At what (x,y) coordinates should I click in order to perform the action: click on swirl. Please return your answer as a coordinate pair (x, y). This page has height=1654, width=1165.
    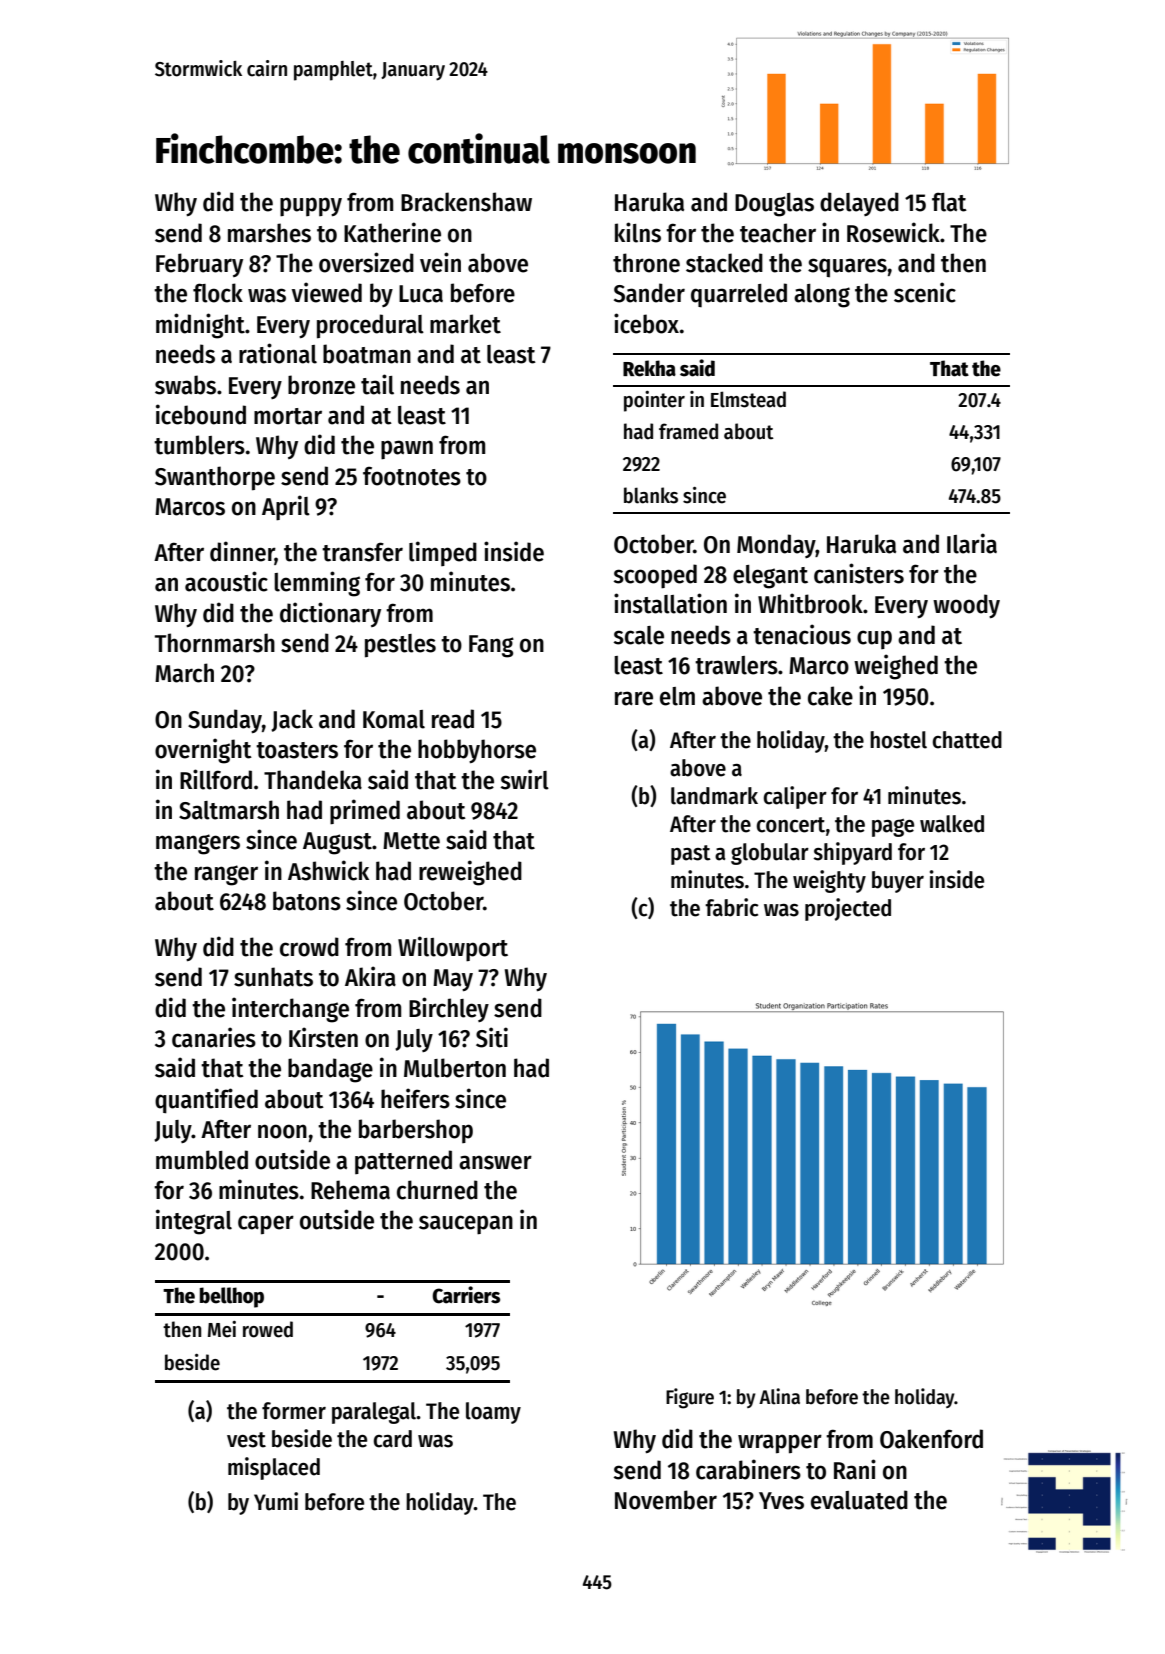
    Looking at the image, I should click on (524, 779).
